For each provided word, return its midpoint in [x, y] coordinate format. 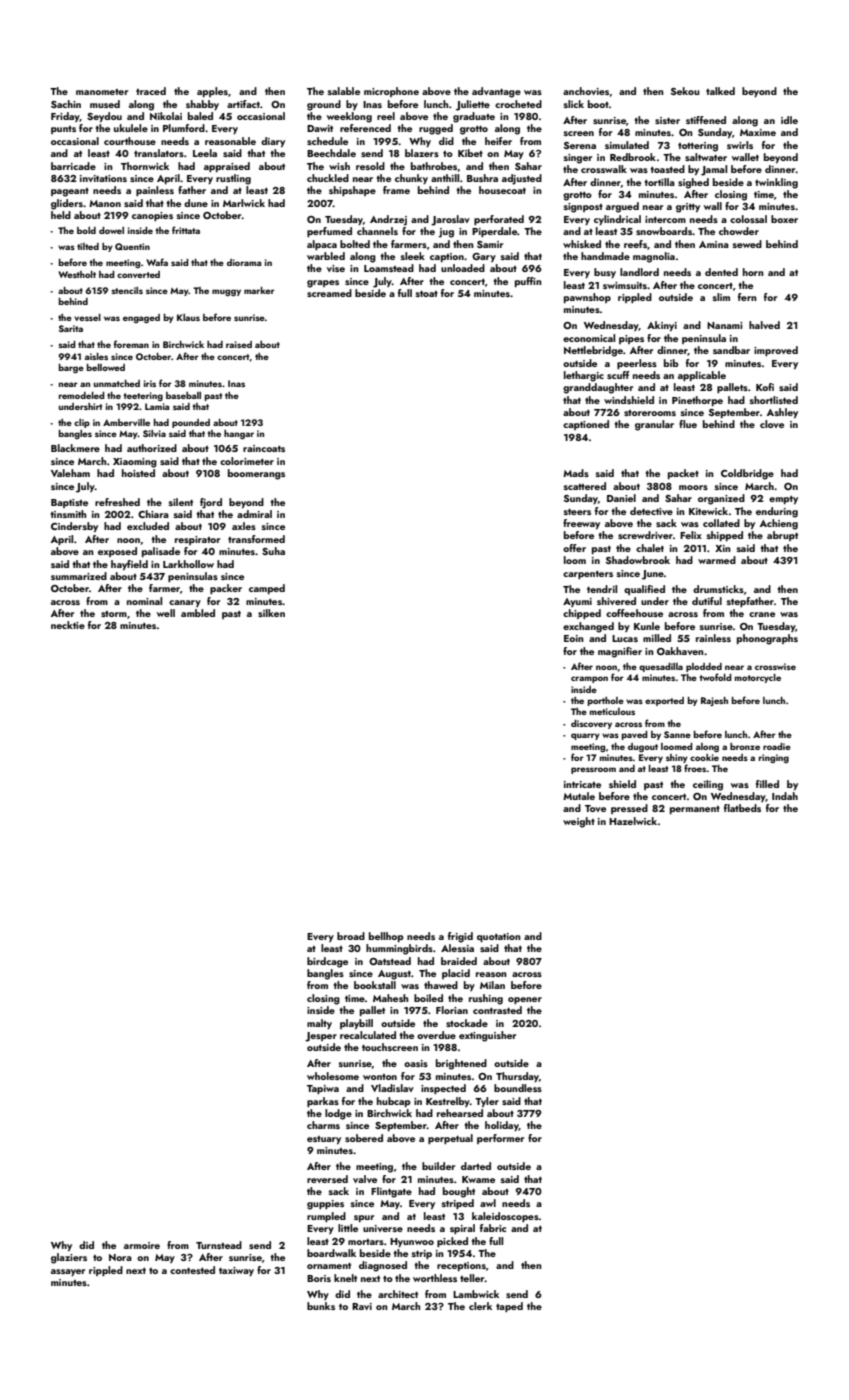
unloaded [463, 268]
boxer [784, 219]
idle [789, 120]
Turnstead [219, 1245]
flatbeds [742, 808]
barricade [73, 166]
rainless [713, 638]
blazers [422, 153]
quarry [585, 736]
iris [150, 383]
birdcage [327, 962]
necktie [68, 625]
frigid [460, 937]
